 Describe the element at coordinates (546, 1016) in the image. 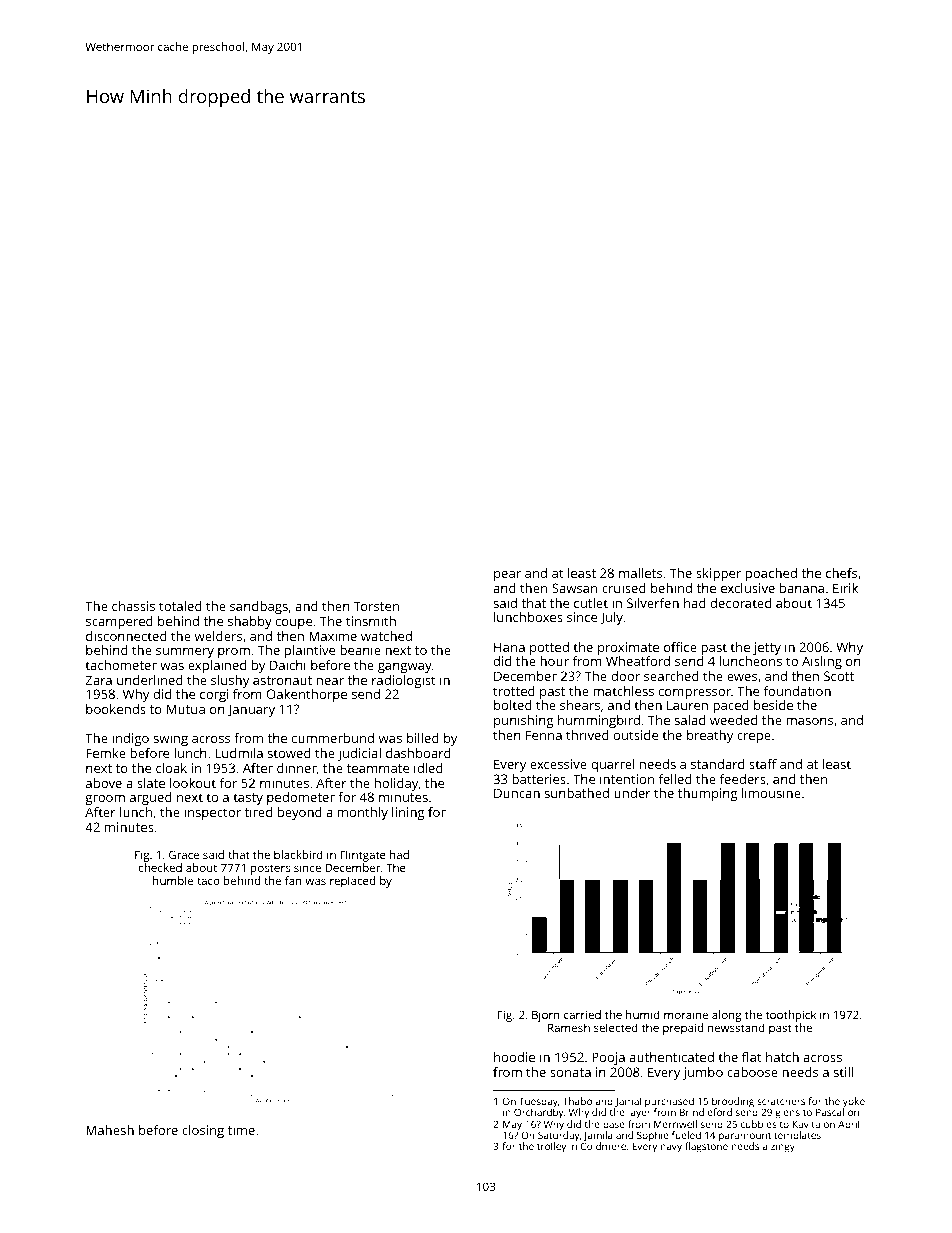

I see `Bjorn` at that location.
